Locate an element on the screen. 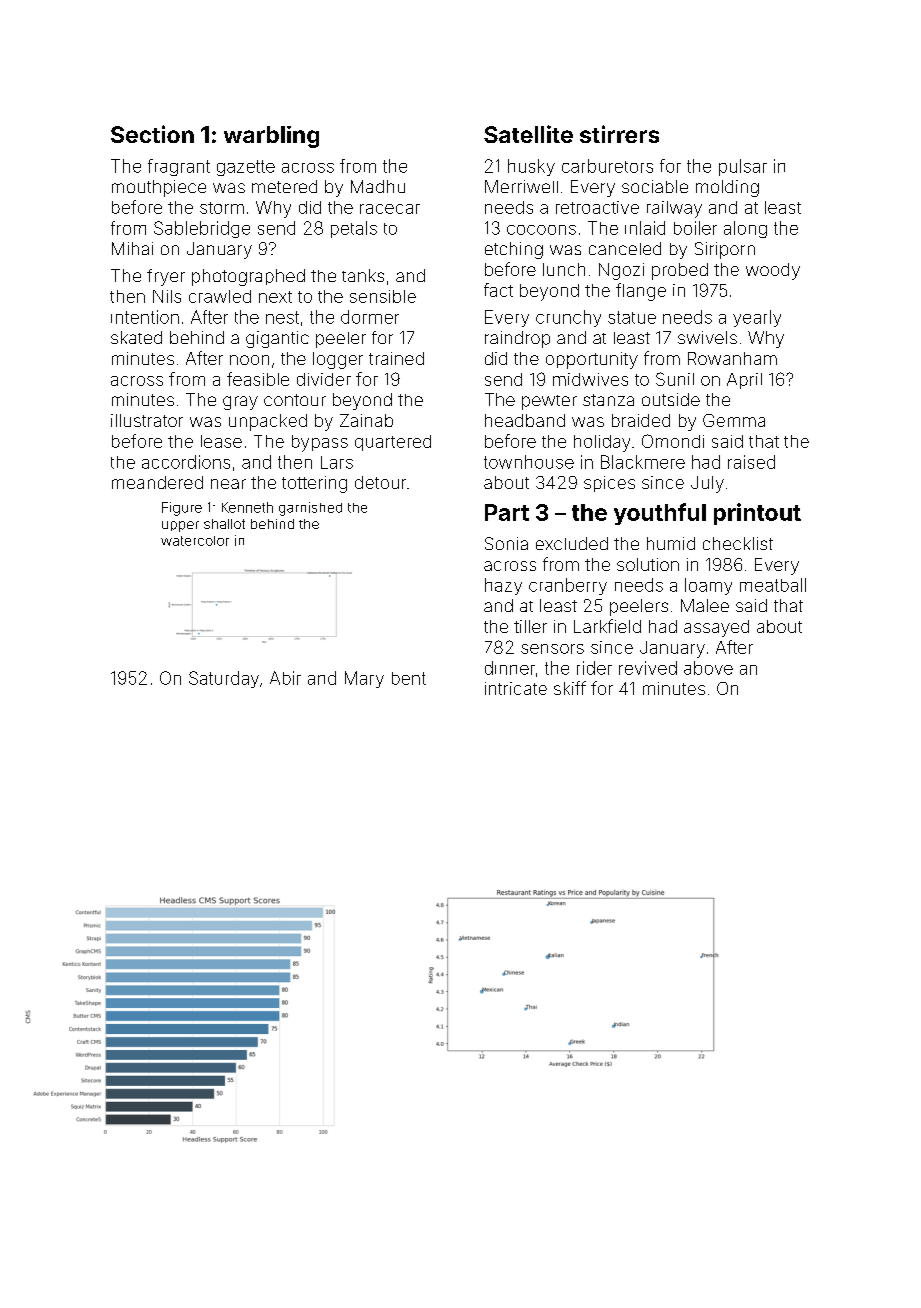  railway is located at coordinates (674, 209).
